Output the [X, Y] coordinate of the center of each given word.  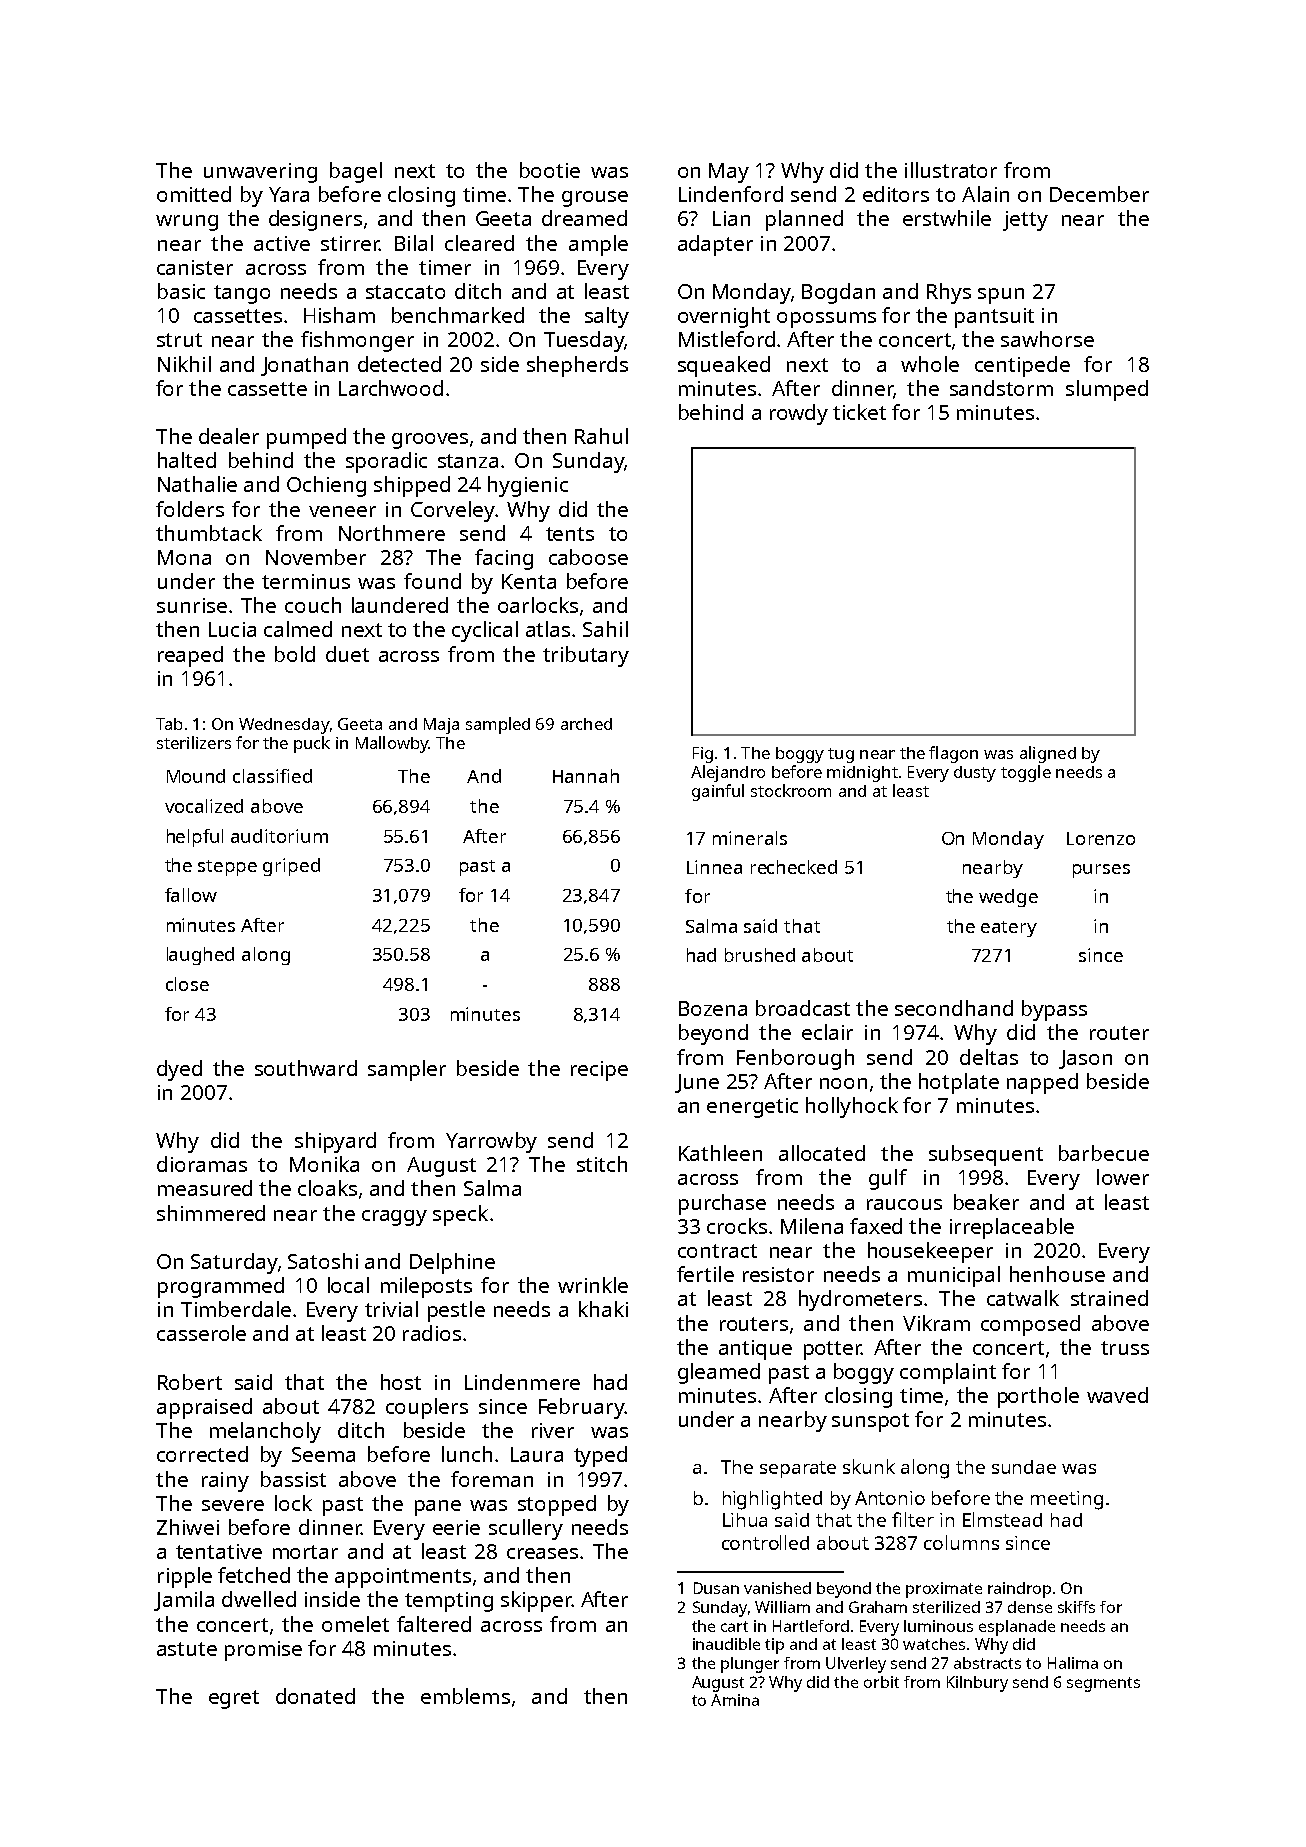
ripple [185, 1577]
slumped [1107, 390]
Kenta [529, 581]
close [187, 984]
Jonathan [304, 366]
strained [1109, 1298]
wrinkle [593, 1285]
